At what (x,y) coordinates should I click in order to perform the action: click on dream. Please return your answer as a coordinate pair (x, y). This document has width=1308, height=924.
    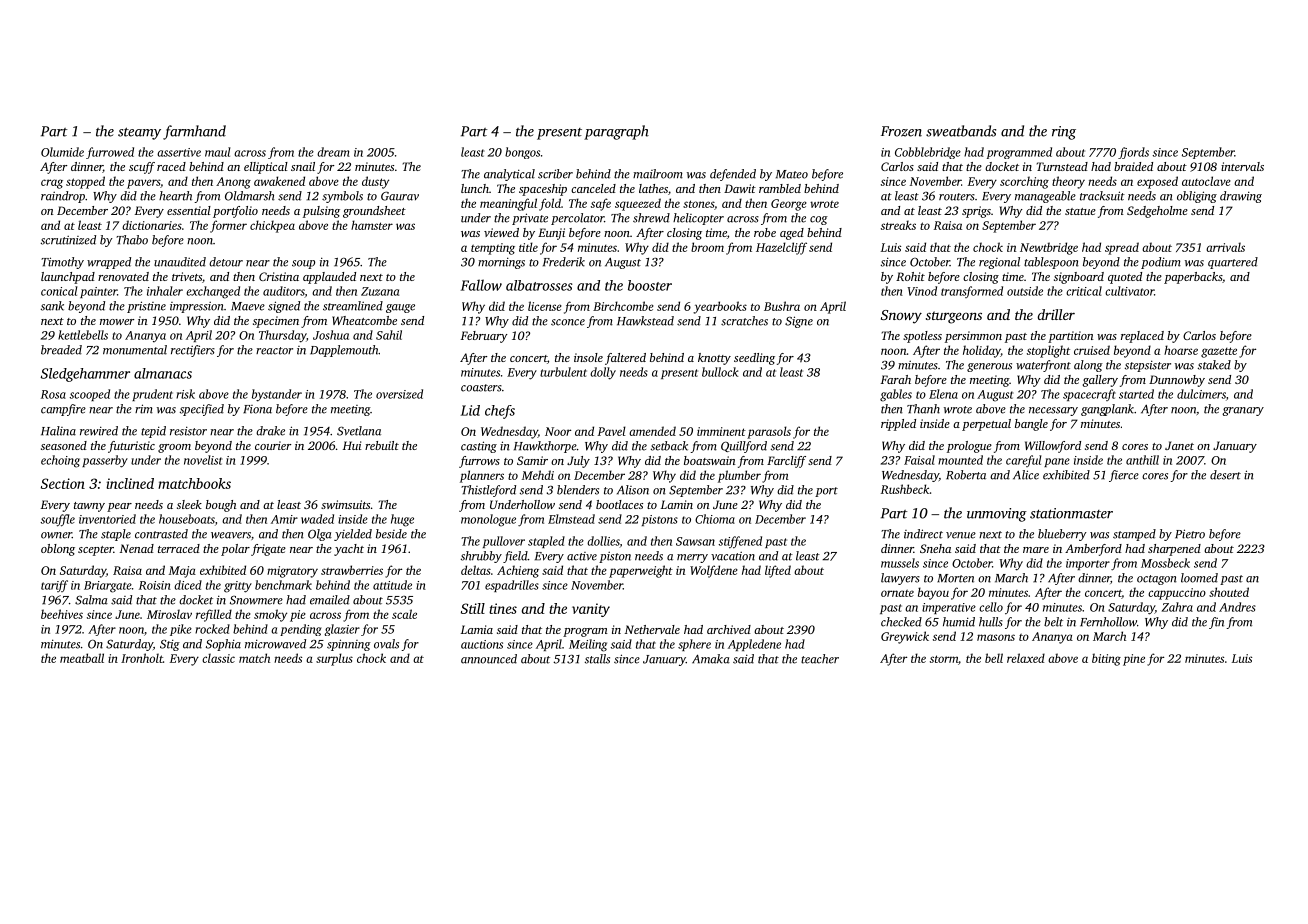
    Looking at the image, I should click on (333, 152).
